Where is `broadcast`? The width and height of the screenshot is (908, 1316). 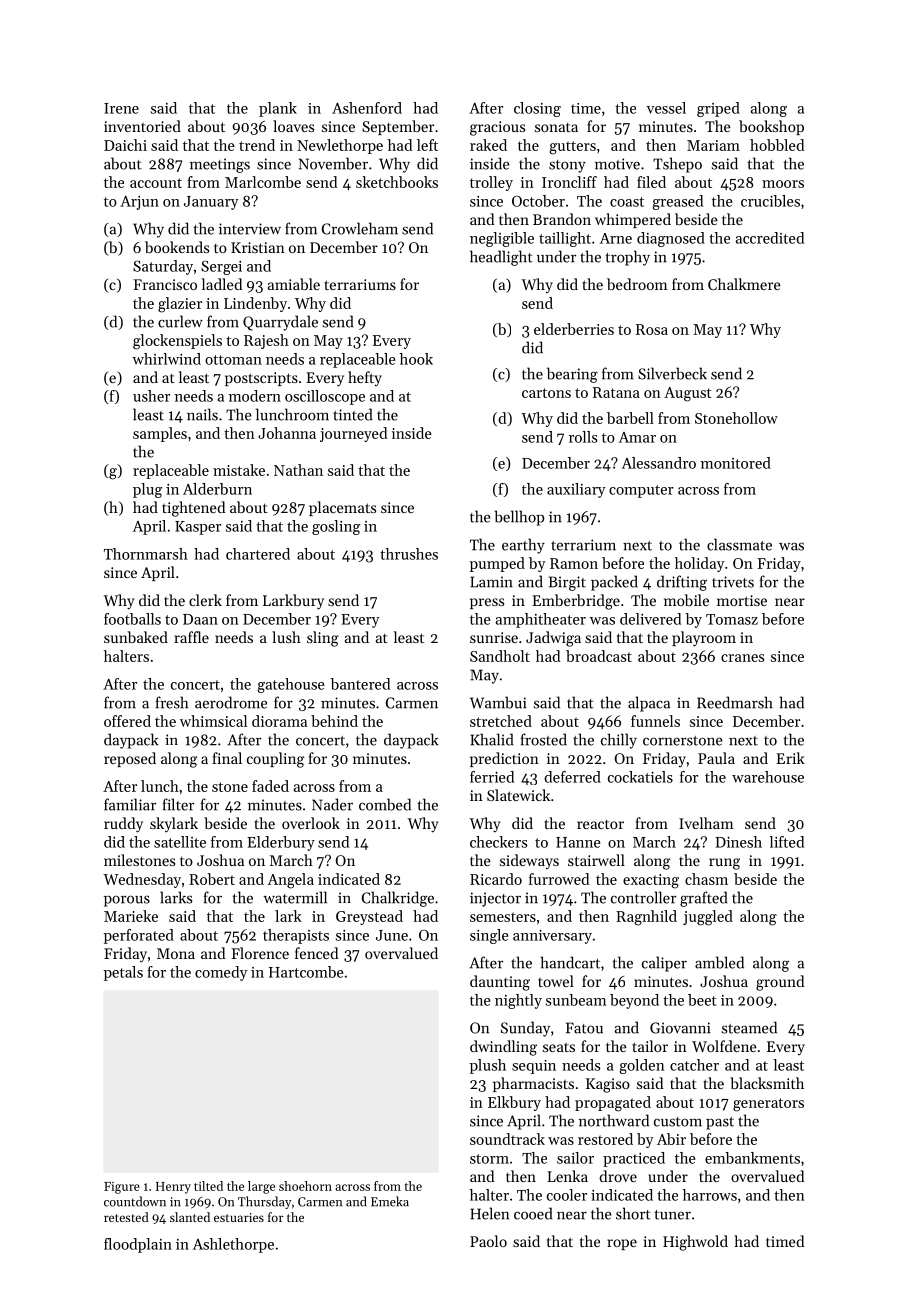 broadcast is located at coordinates (599, 656).
